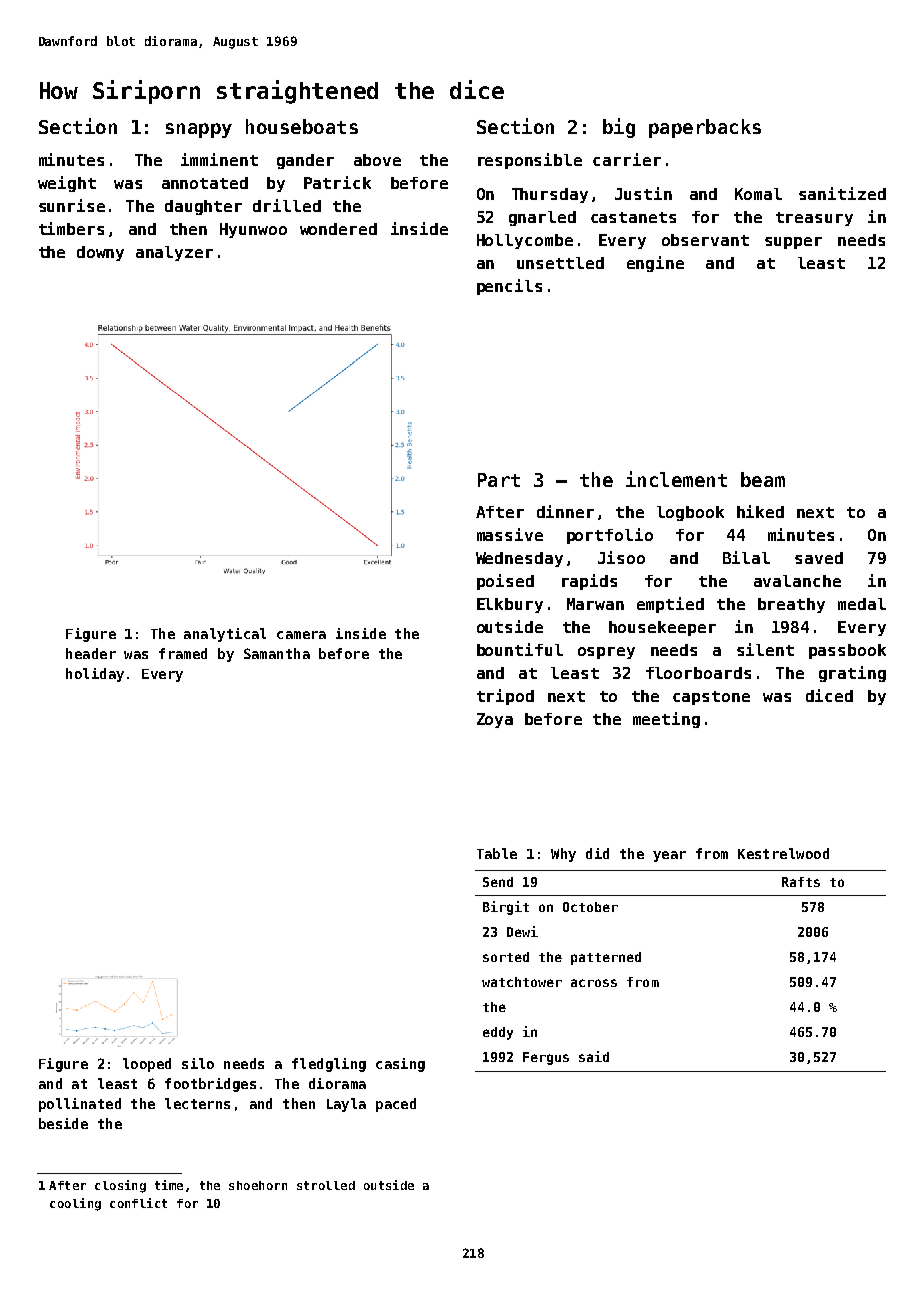 The height and width of the page is (1308, 924). I want to click on strolled, so click(326, 1185).
